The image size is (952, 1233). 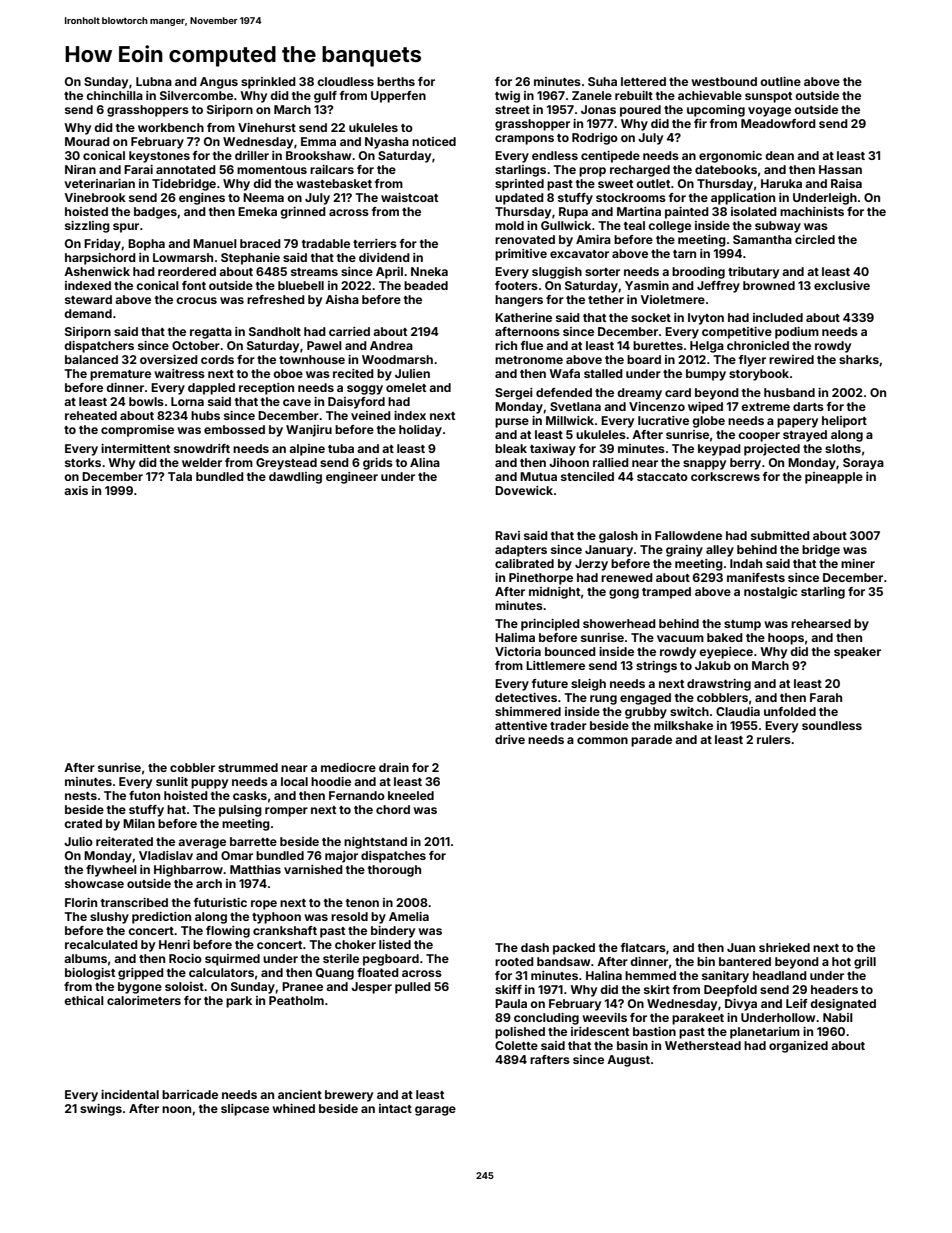 What do you see at coordinates (276, 299) in the screenshot?
I see `refreshed` at bounding box center [276, 299].
